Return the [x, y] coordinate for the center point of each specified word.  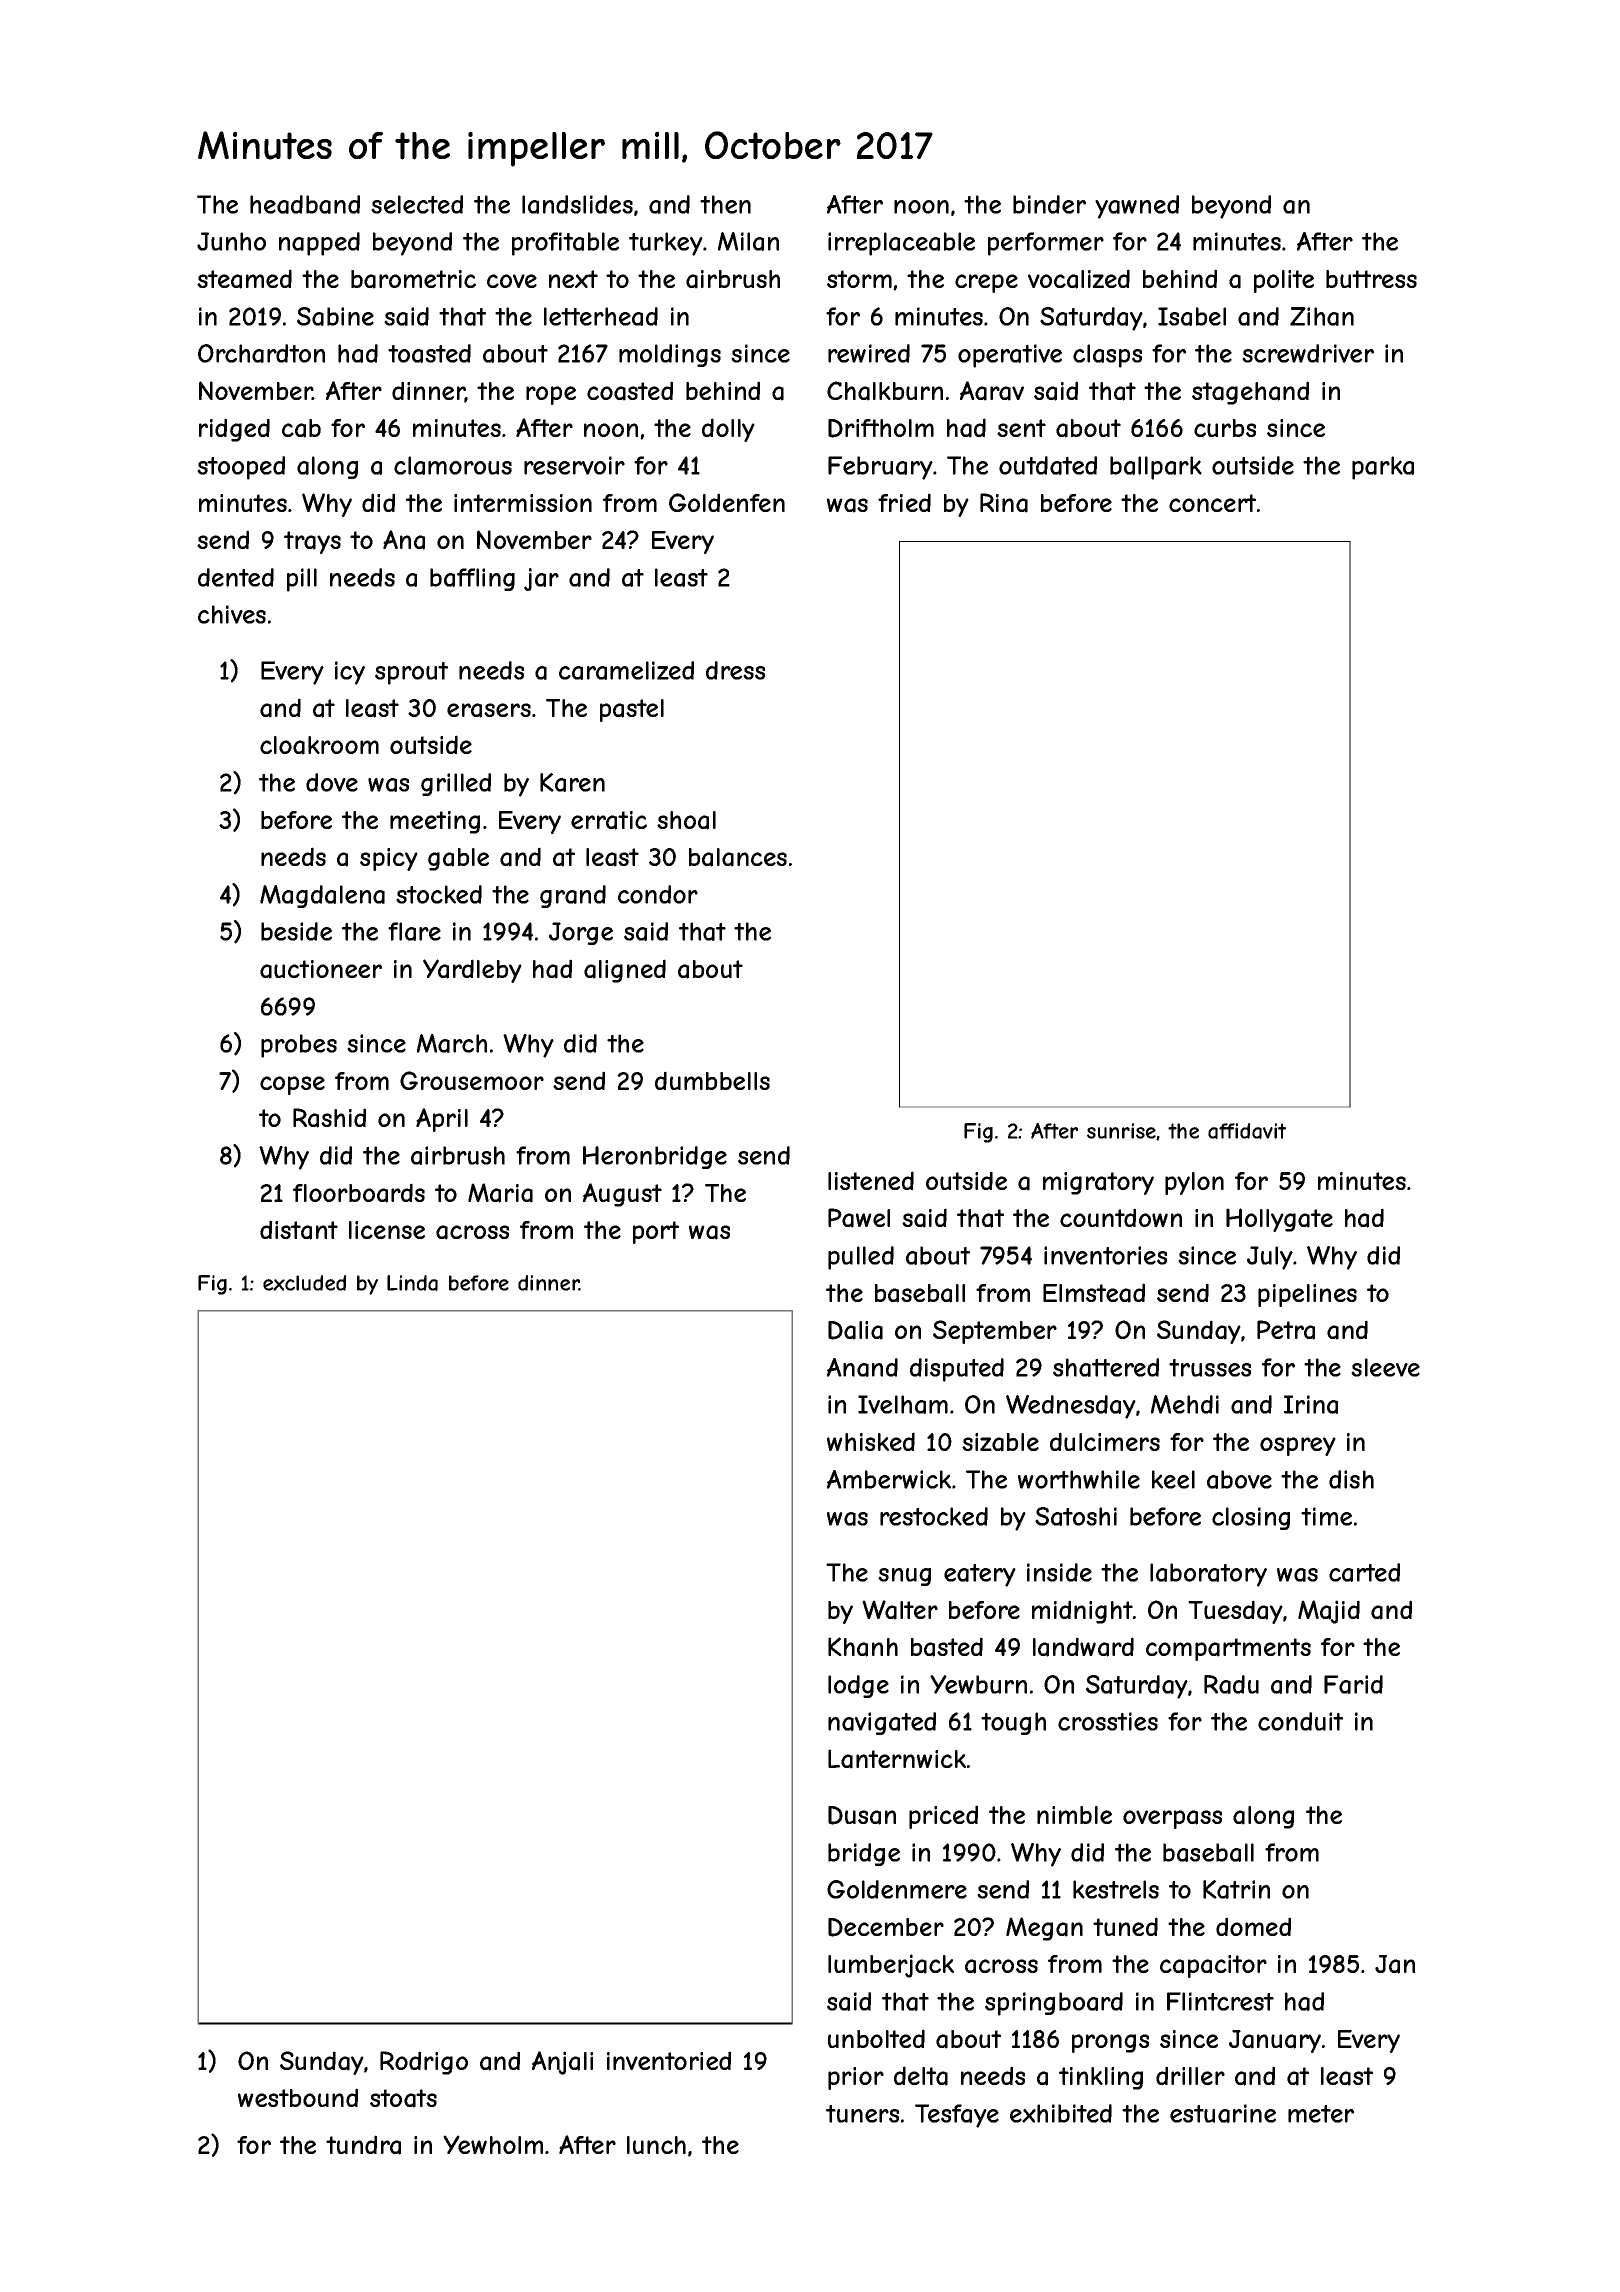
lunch [656, 2145]
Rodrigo [424, 2063]
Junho [231, 241]
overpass [1172, 1819]
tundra [363, 2145]
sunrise [1122, 1131]
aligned [625, 971]
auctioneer [321, 969]
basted [947, 1647]
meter [1321, 2114]
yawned [1137, 207]
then [725, 204]
